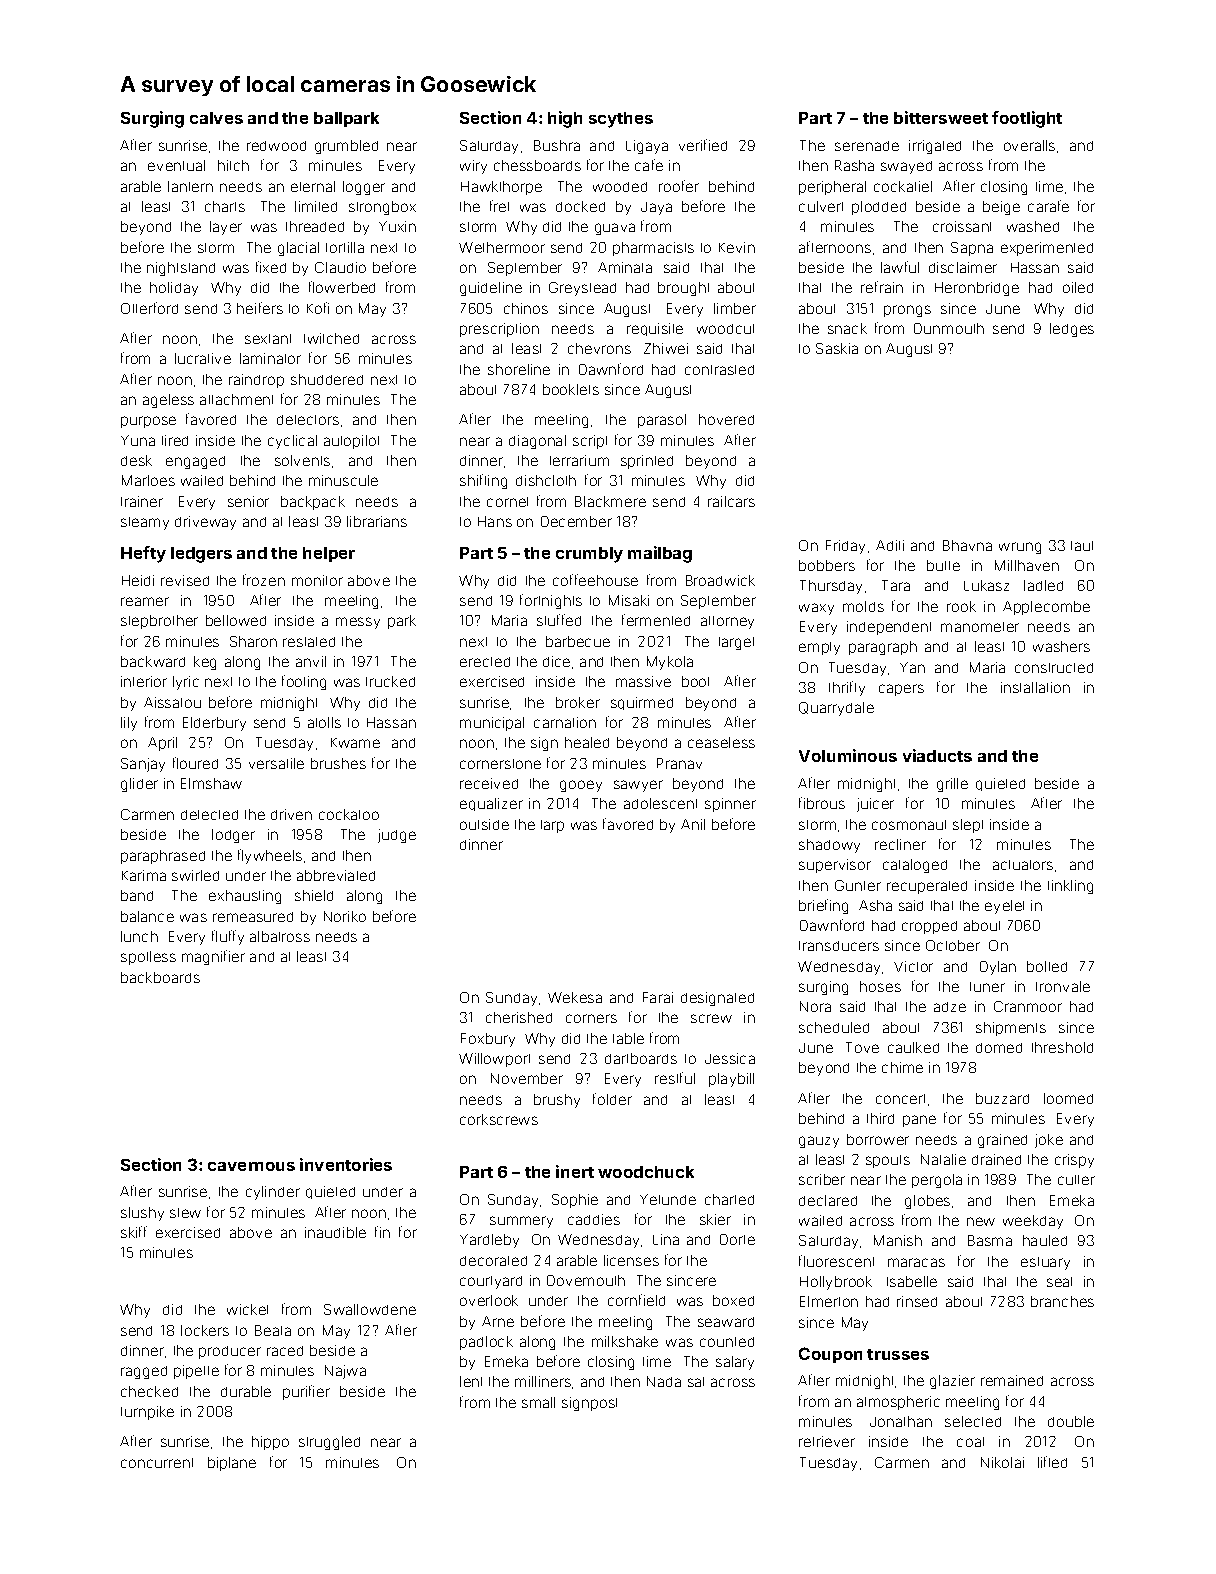  I want to click on Cranmoor, so click(1028, 1006).
